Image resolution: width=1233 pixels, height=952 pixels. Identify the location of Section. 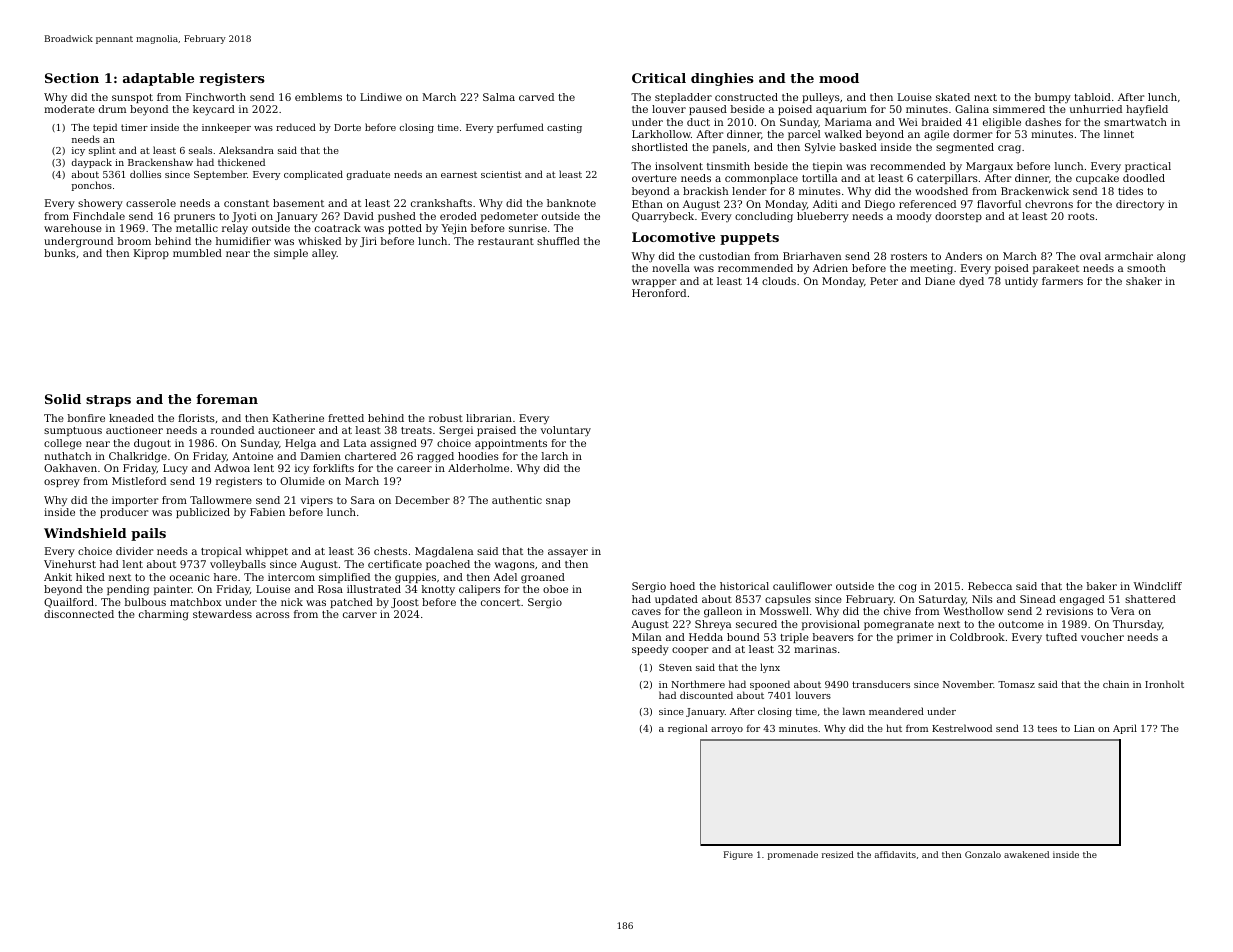
(72, 78).
